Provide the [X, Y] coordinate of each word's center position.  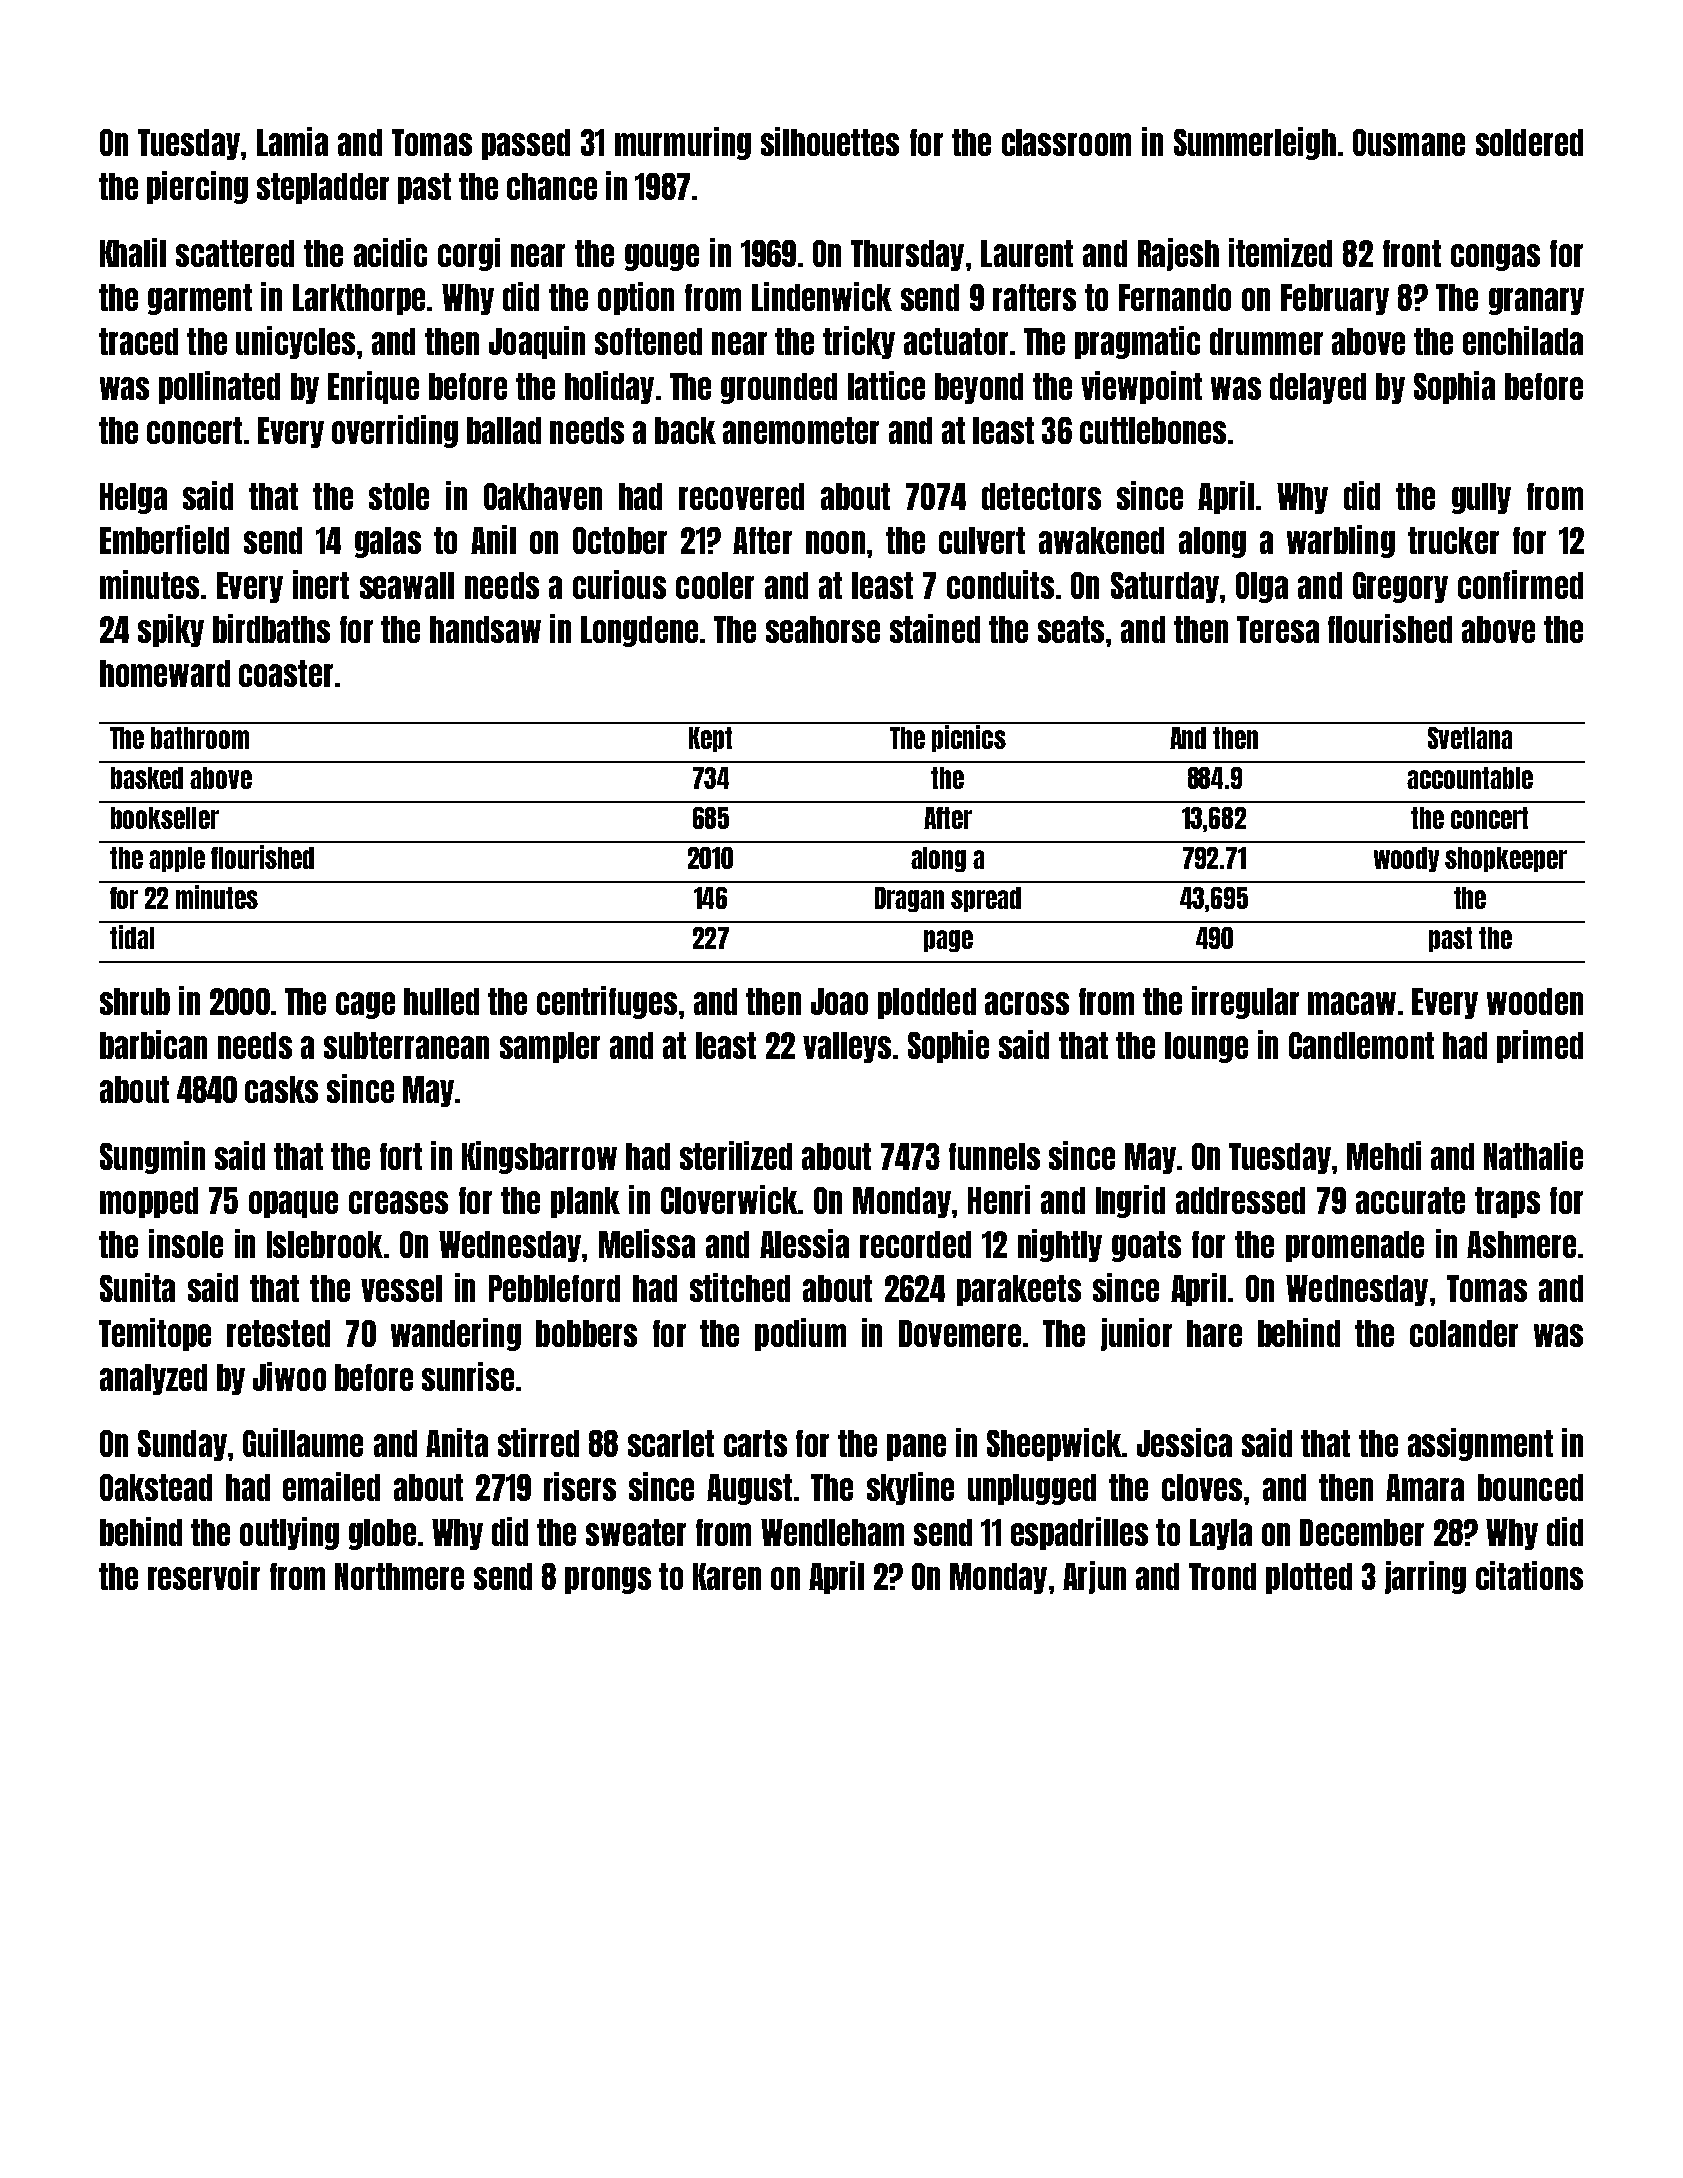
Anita [457, 1442]
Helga [133, 498]
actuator [956, 341]
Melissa [647, 1243]
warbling [1341, 541]
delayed [1318, 388]
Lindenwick [822, 296]
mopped [149, 1202]
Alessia [804, 1243]
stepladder [323, 188]
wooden [1535, 1001]
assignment [1480, 1444]
